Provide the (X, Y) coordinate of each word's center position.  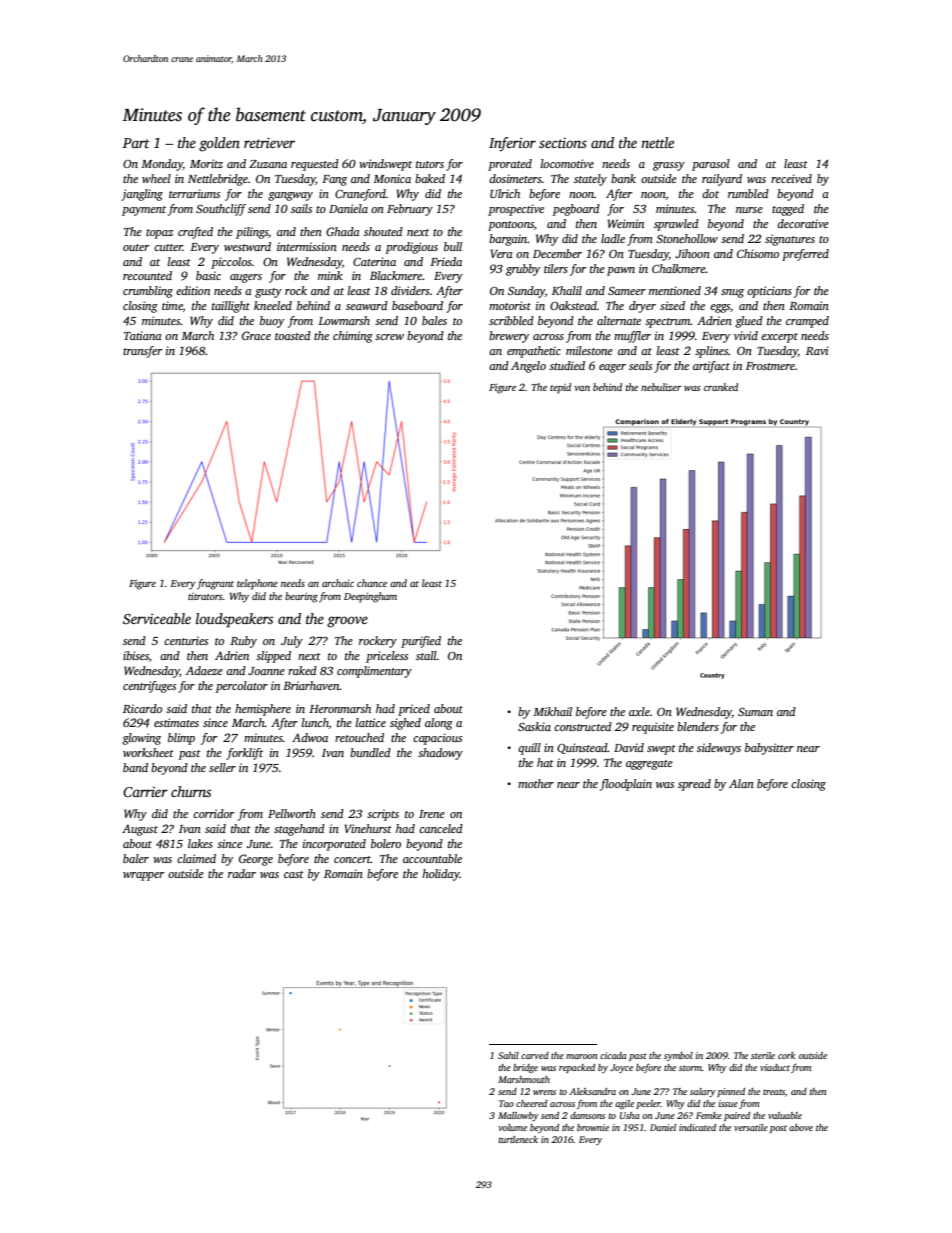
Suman (755, 711)
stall (426, 655)
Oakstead (573, 305)
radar (242, 873)
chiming (353, 337)
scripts (383, 815)
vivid (746, 335)
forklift (244, 754)
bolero (386, 843)
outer (136, 247)
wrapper (144, 876)
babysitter (769, 749)
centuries (186, 640)
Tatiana (143, 335)
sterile (763, 1055)
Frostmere (770, 366)
